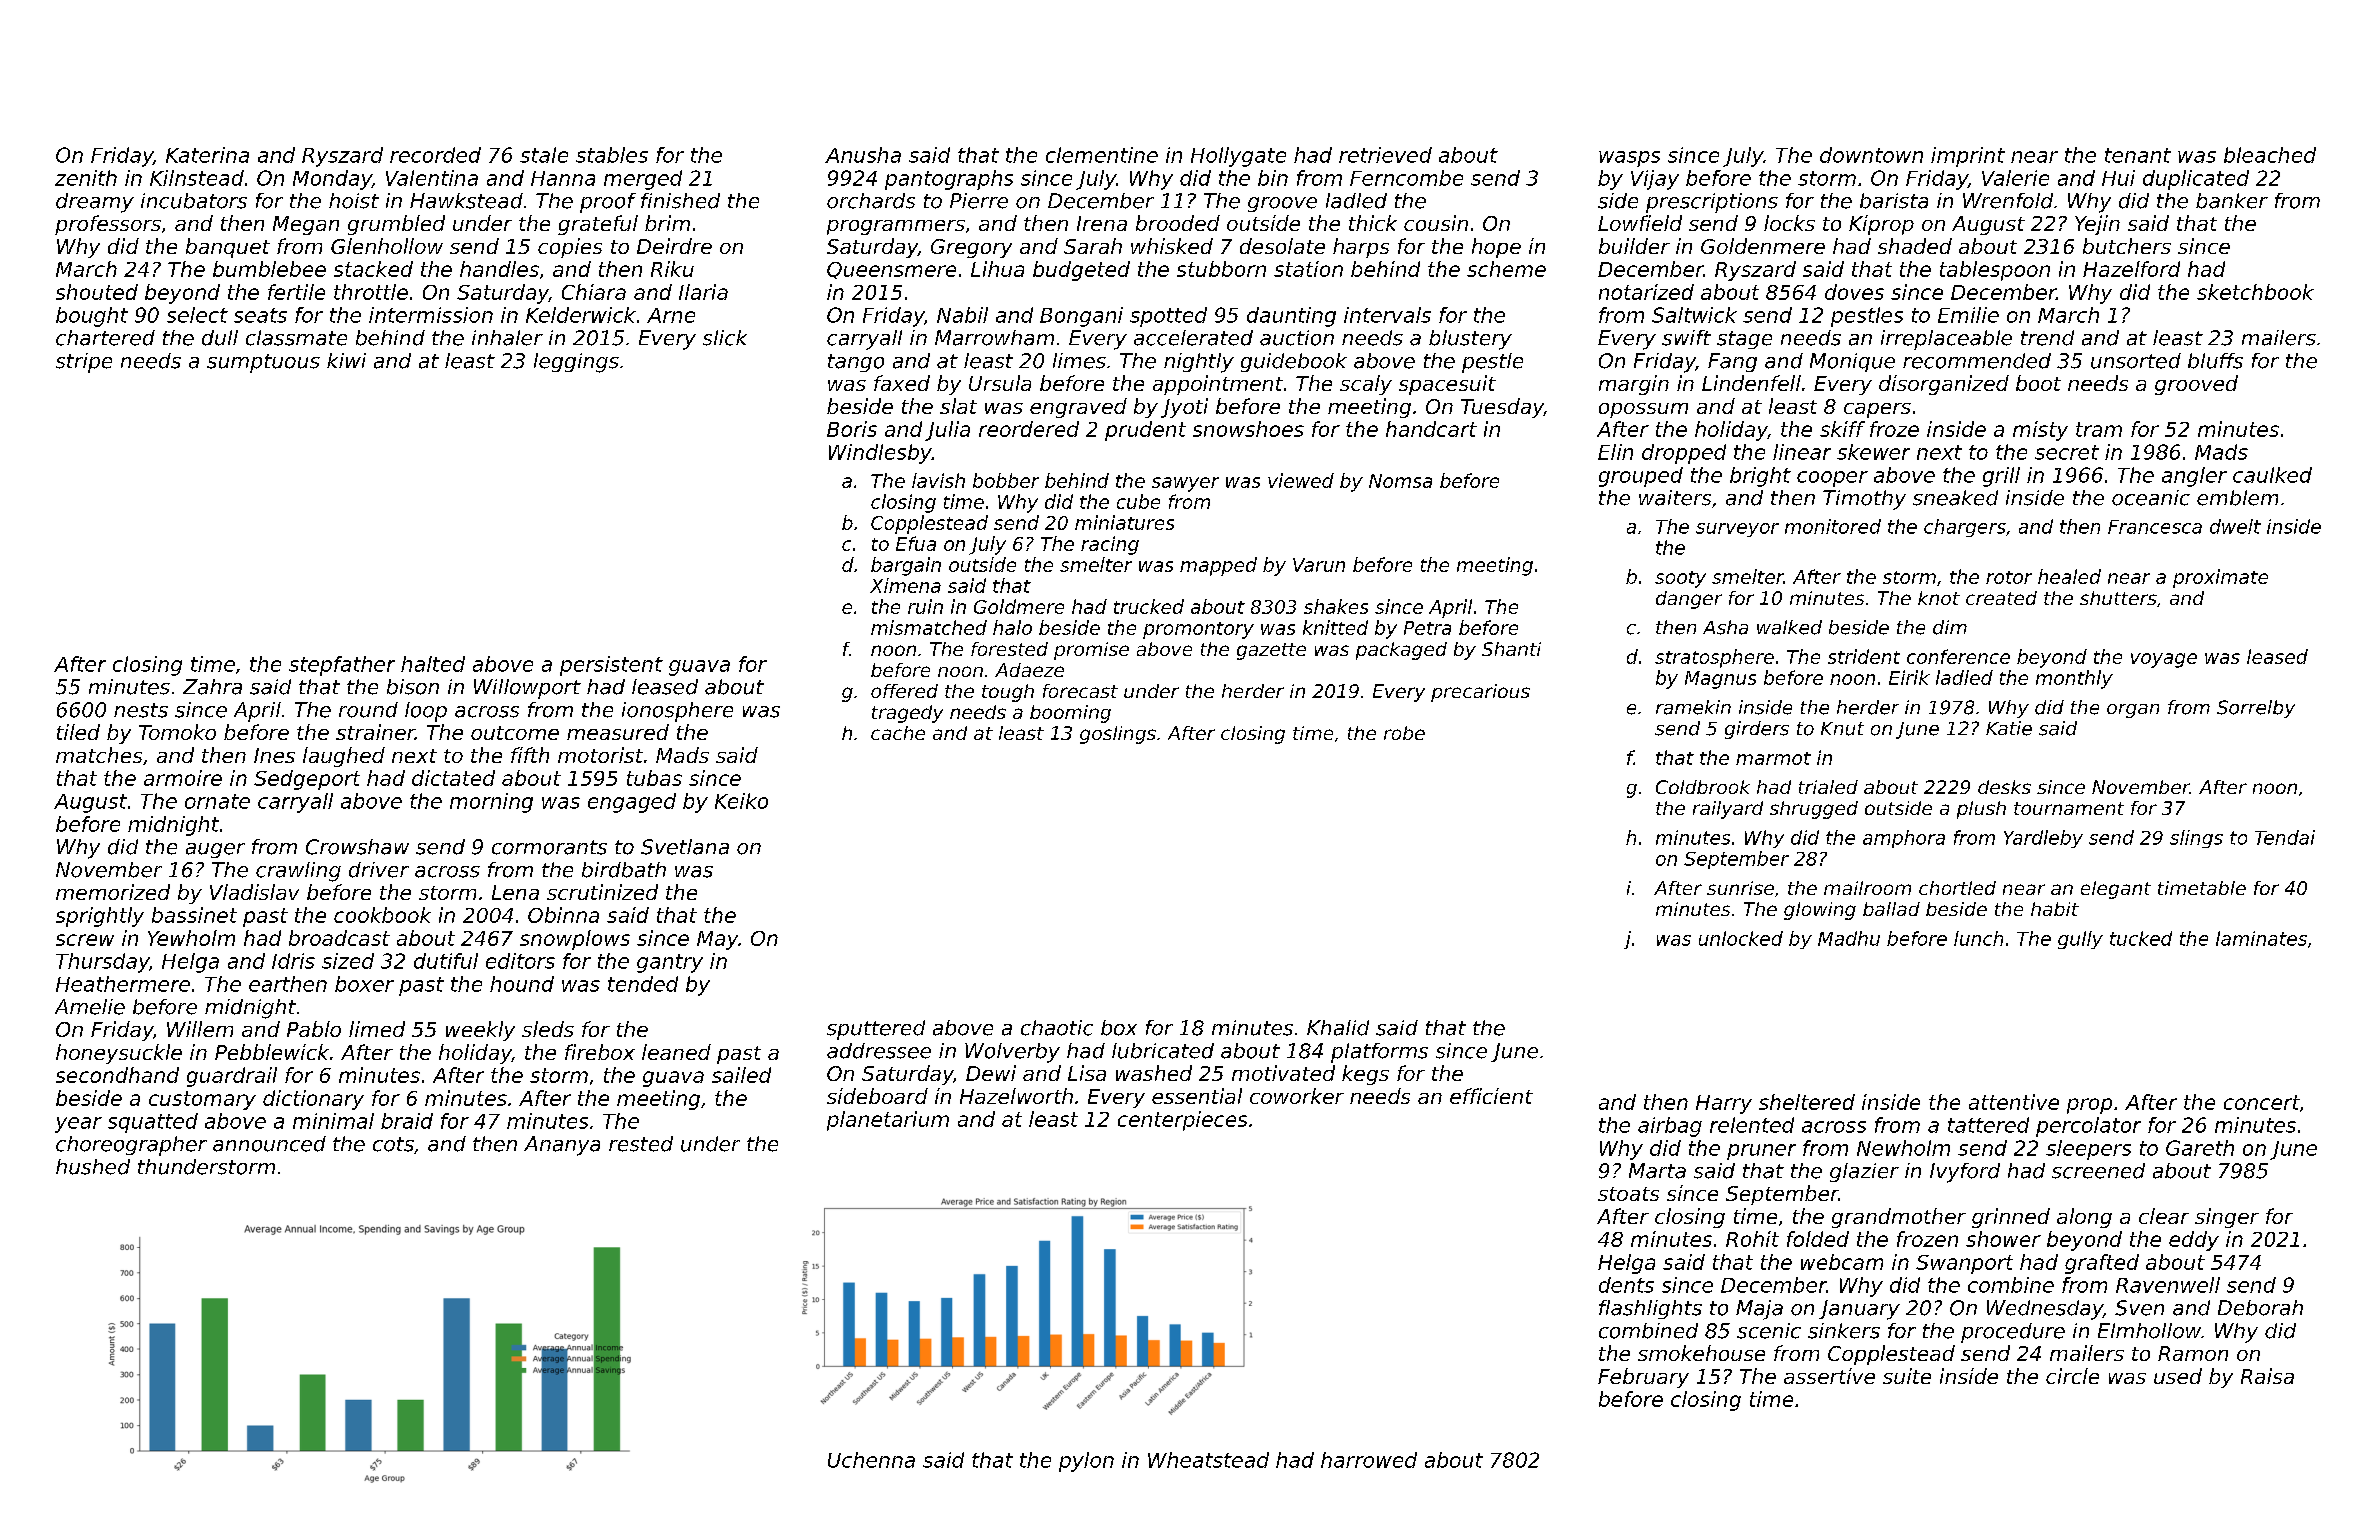 The image size is (2379, 1539). I want to click on proximate, so click(2220, 578).
